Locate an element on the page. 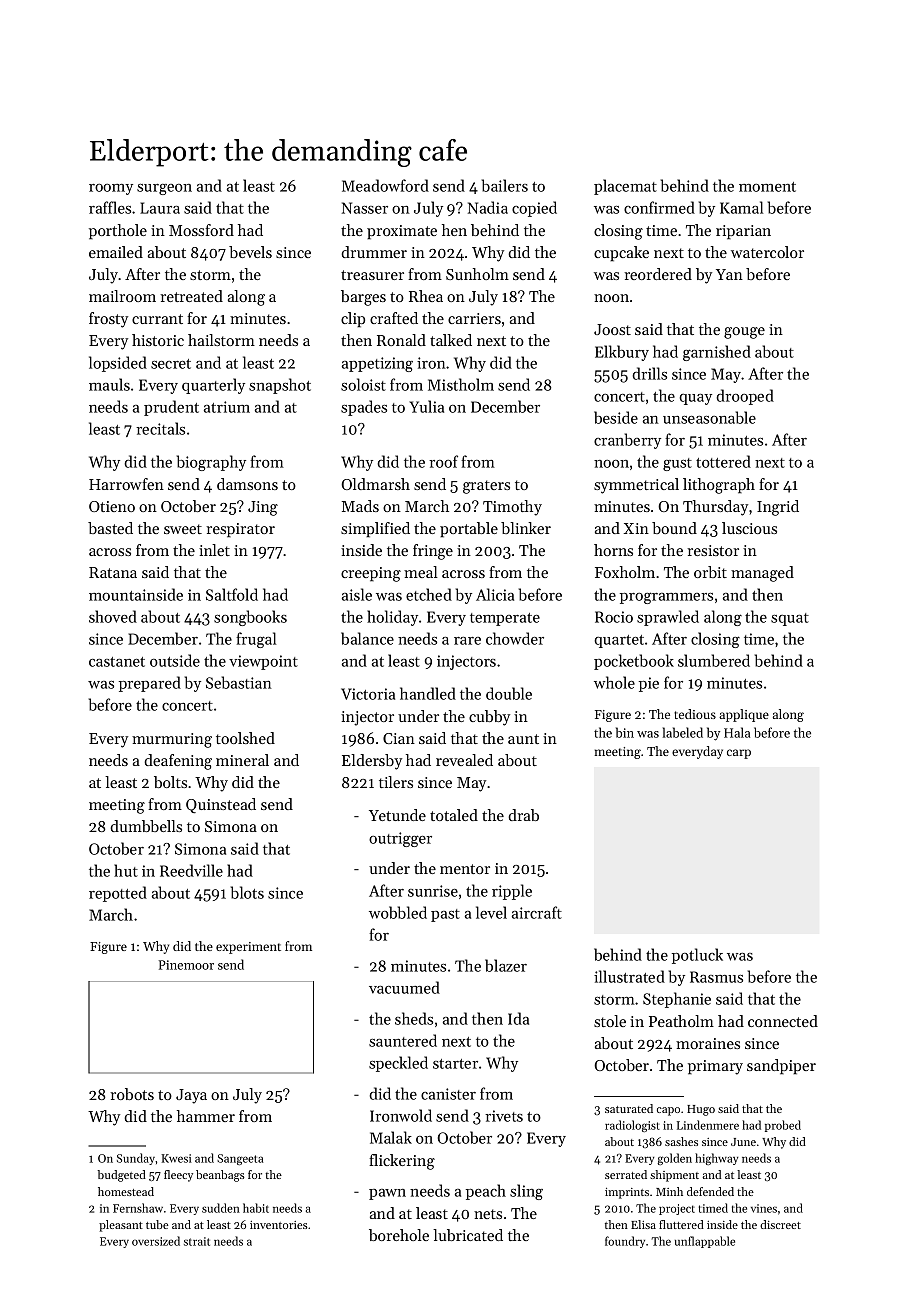 This document has width=908, height=1316. bailers is located at coordinates (505, 185).
